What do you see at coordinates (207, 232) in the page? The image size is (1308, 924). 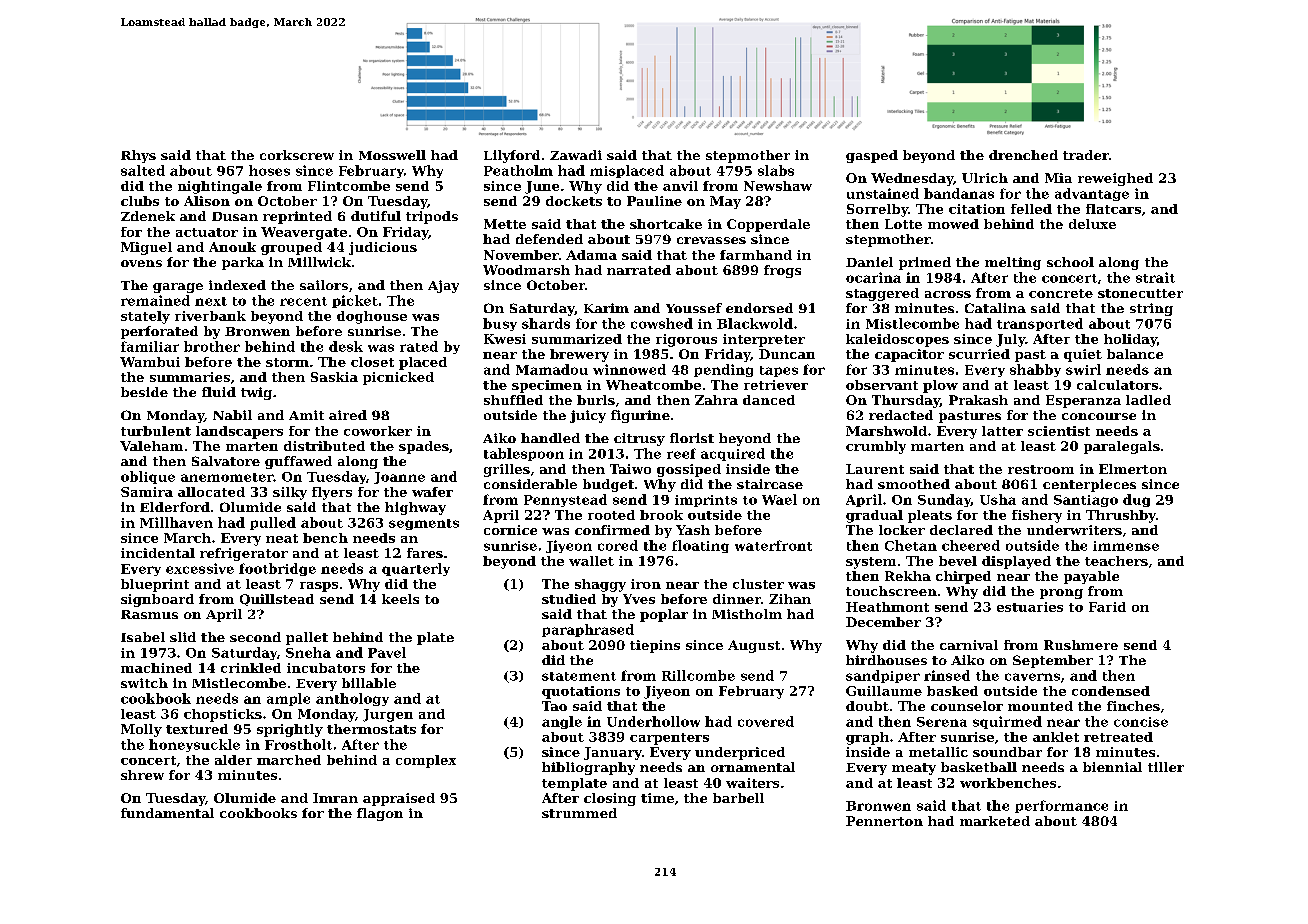 I see `actuator` at bounding box center [207, 232].
